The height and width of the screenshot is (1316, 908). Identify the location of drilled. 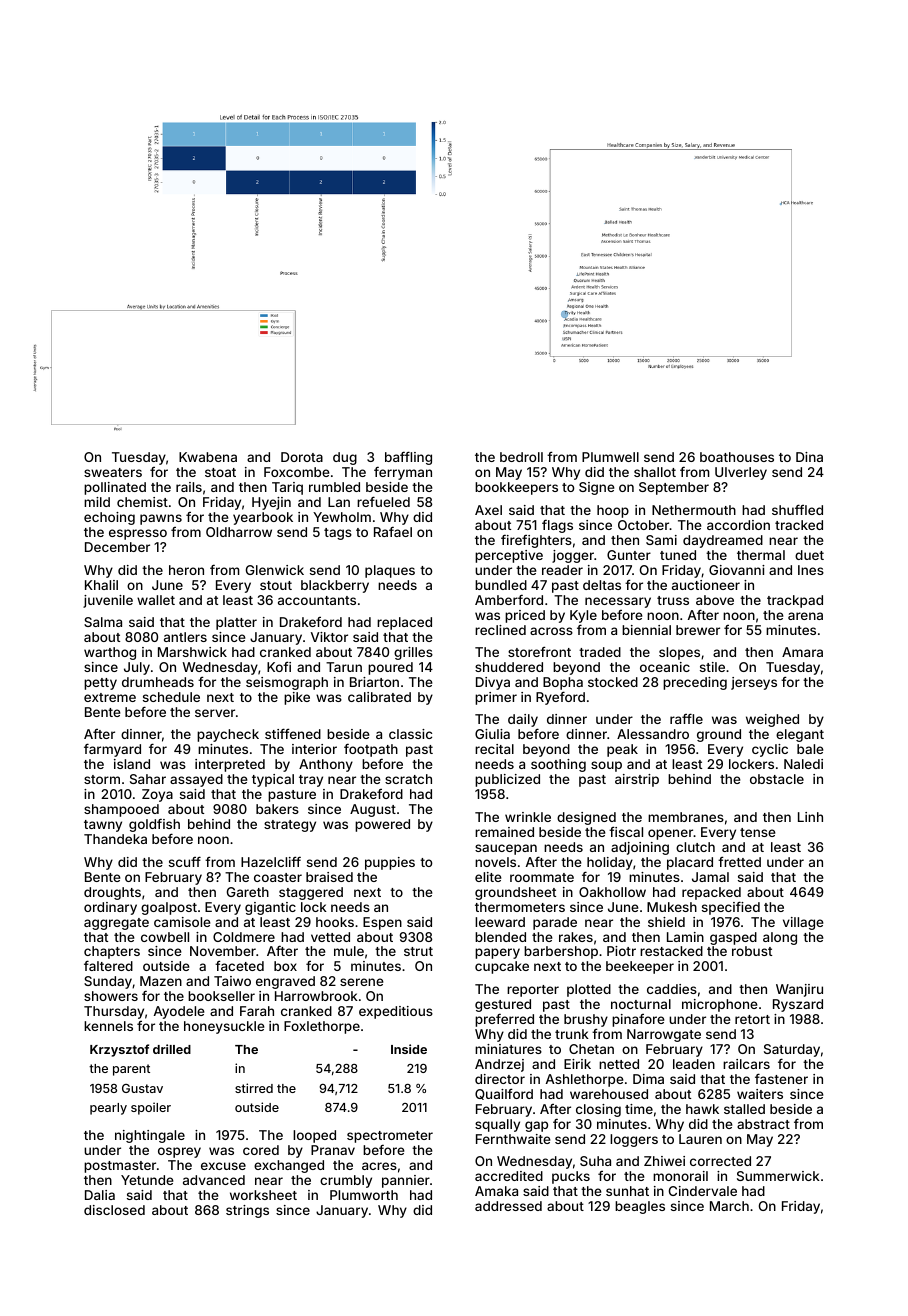
(172, 1049).
